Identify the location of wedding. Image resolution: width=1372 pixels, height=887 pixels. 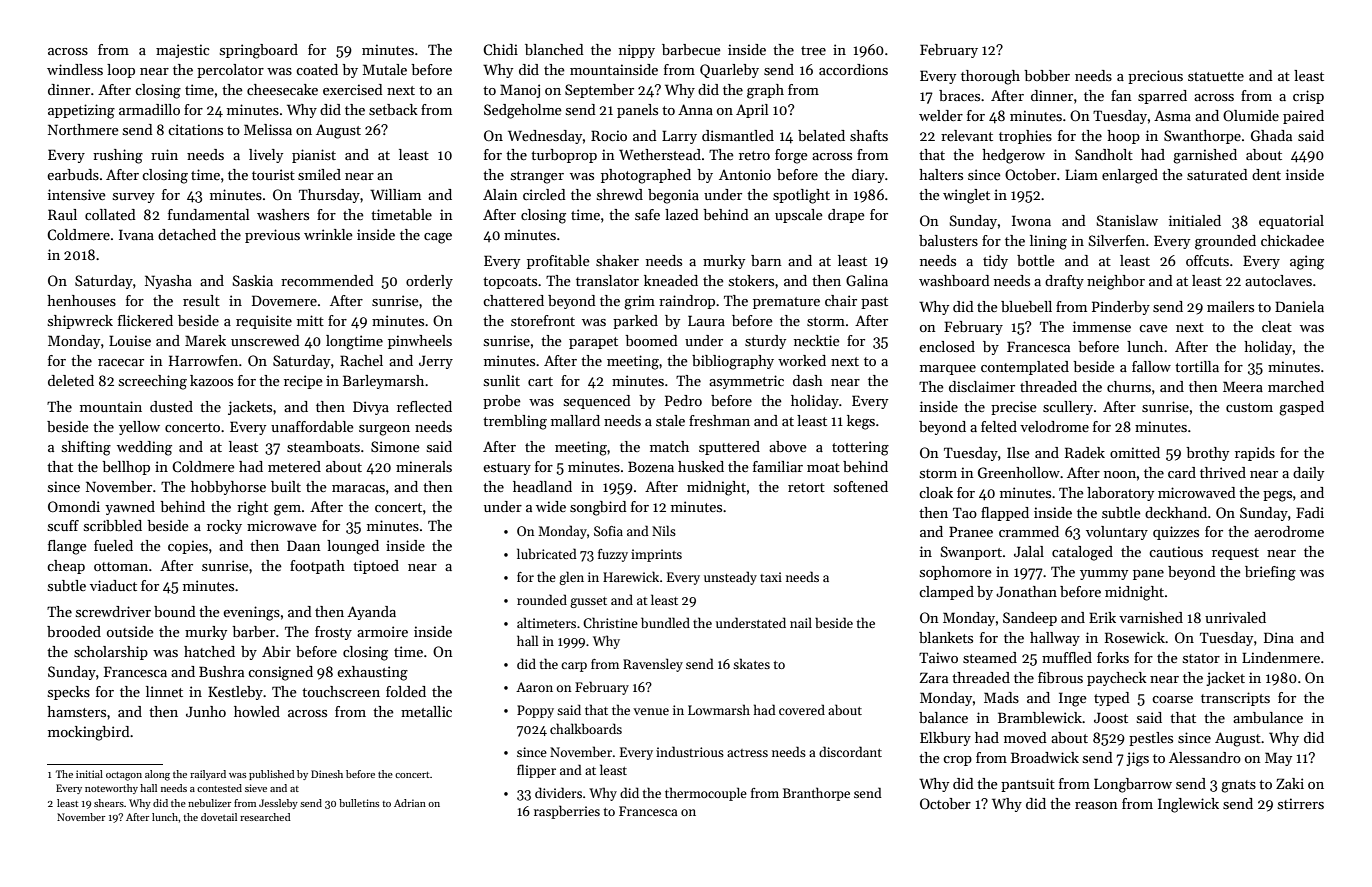
(144, 448).
